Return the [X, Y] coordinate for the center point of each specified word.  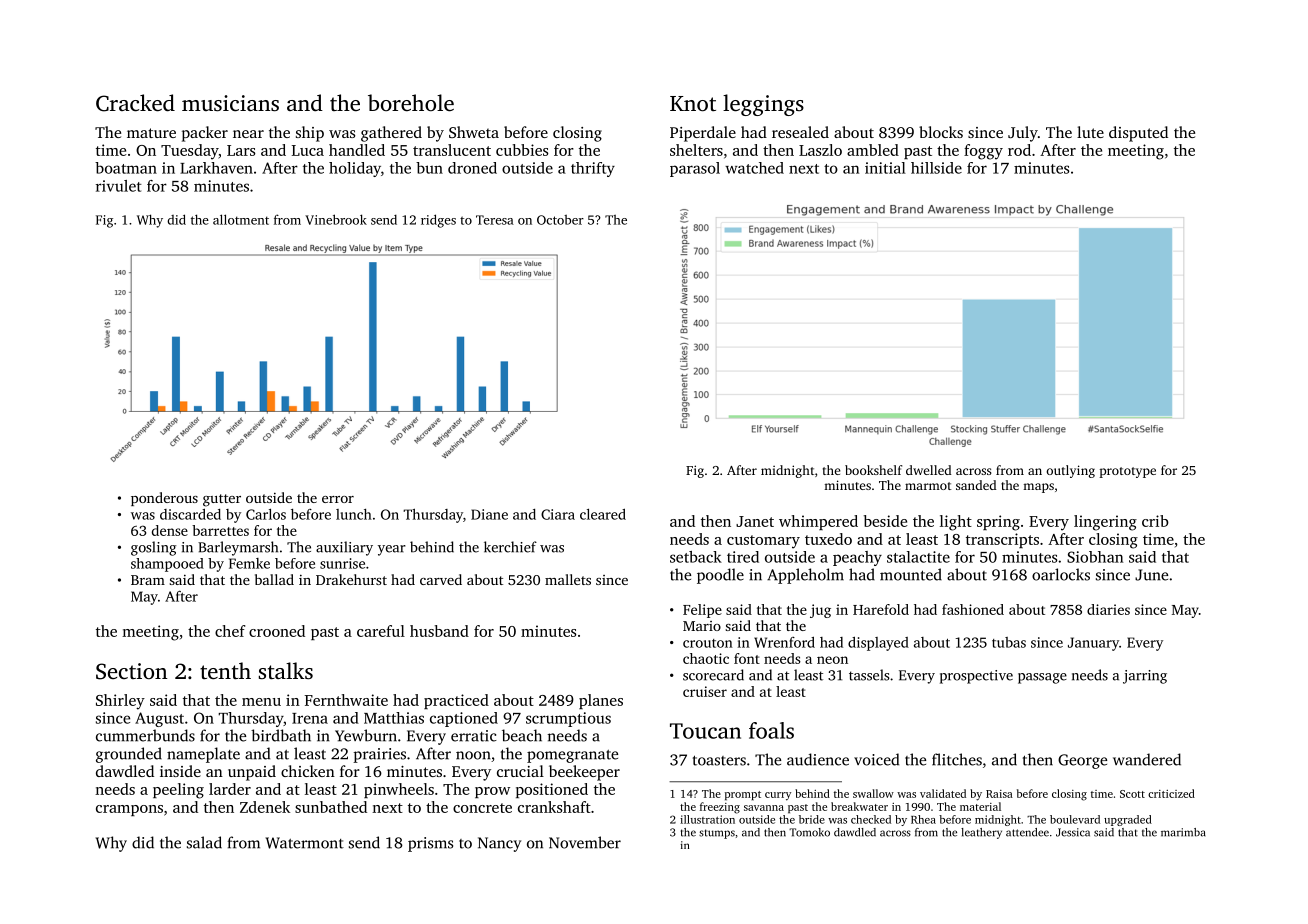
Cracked [135, 103]
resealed [800, 132]
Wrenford [784, 642]
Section [131, 671]
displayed [878, 644]
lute [1090, 132]
